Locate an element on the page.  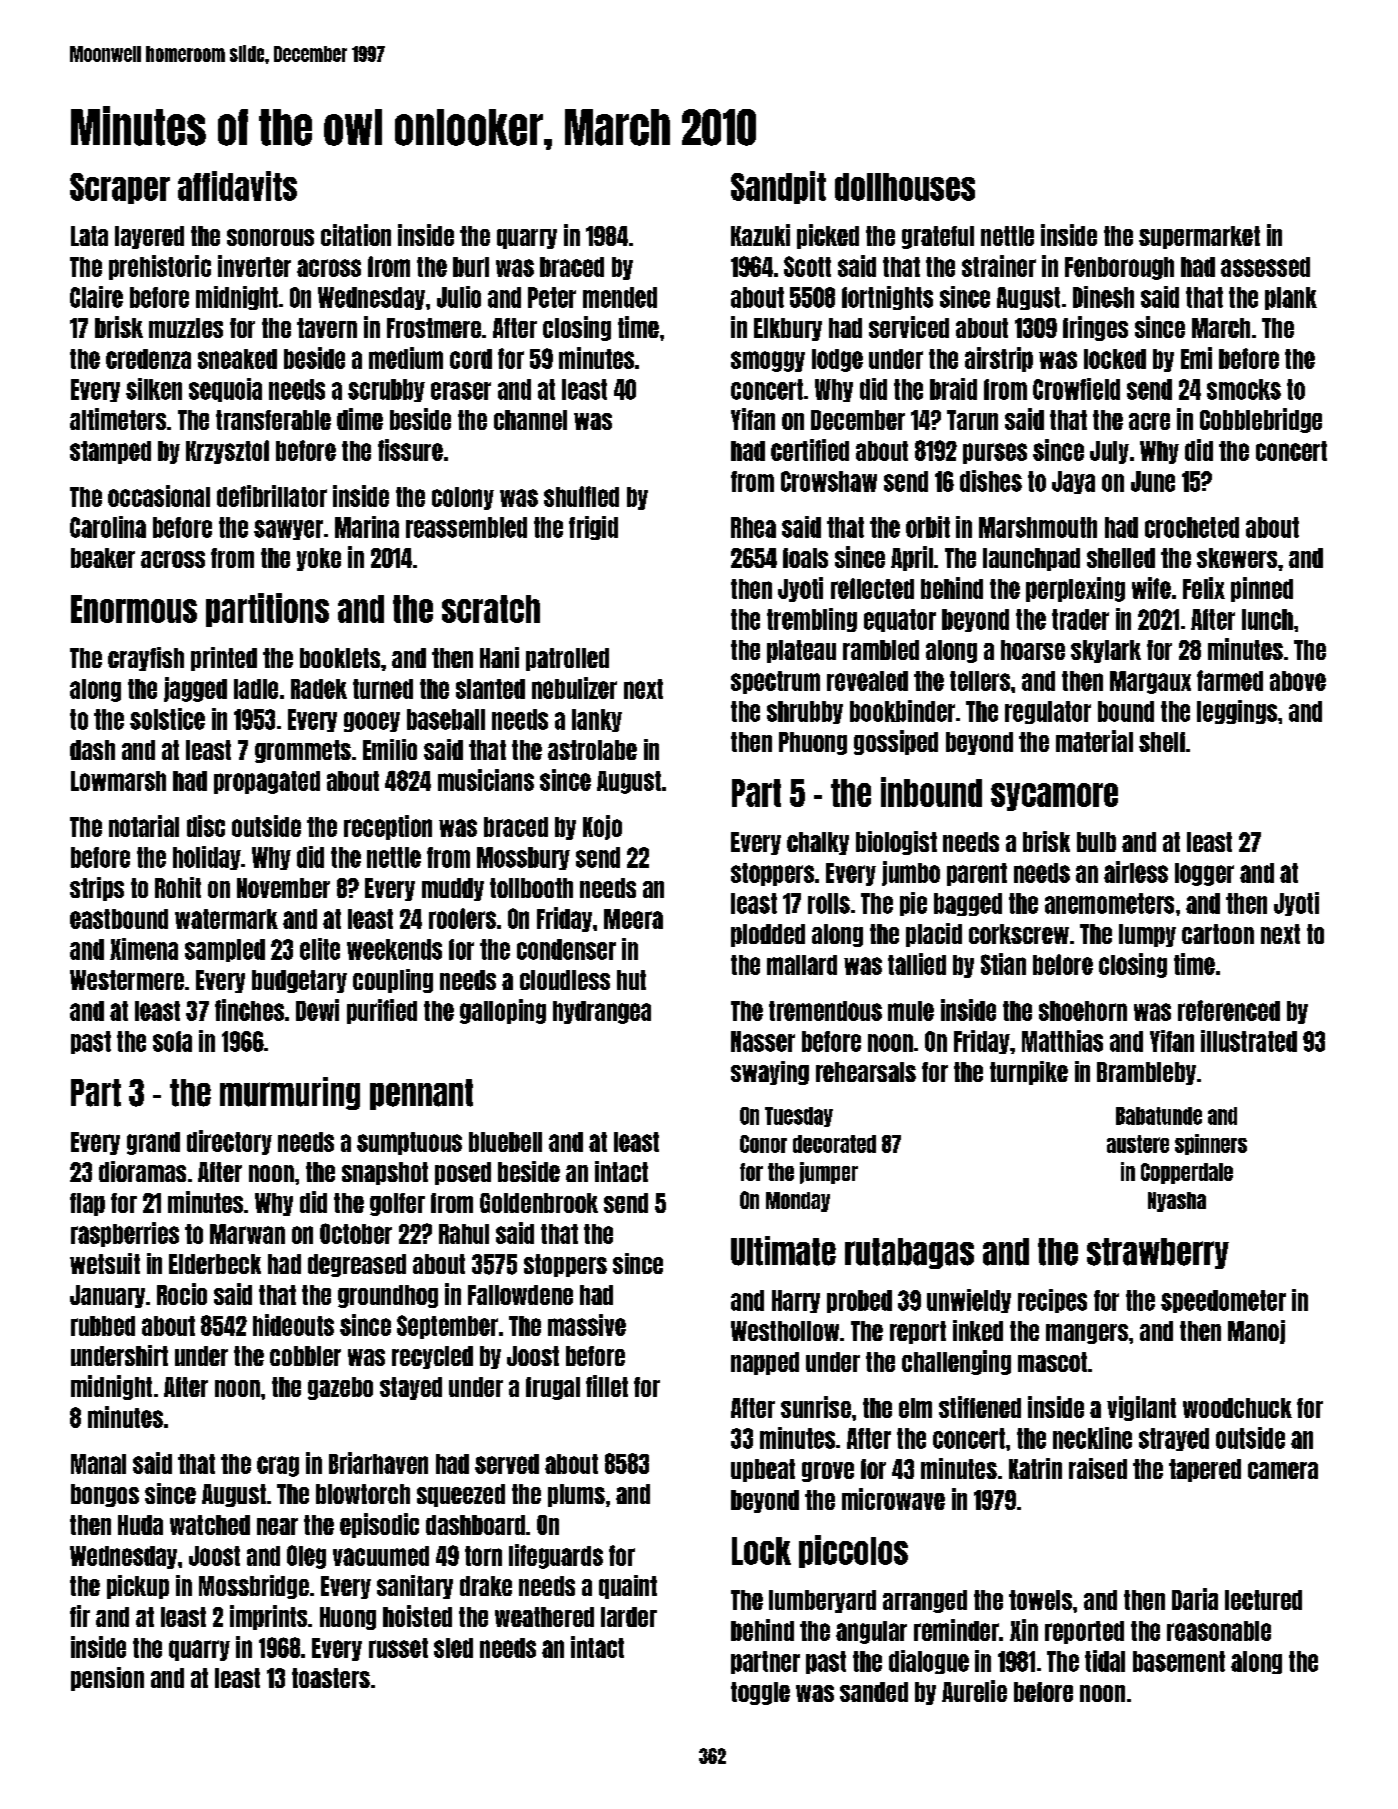
fillet is located at coordinates (607, 1386).
